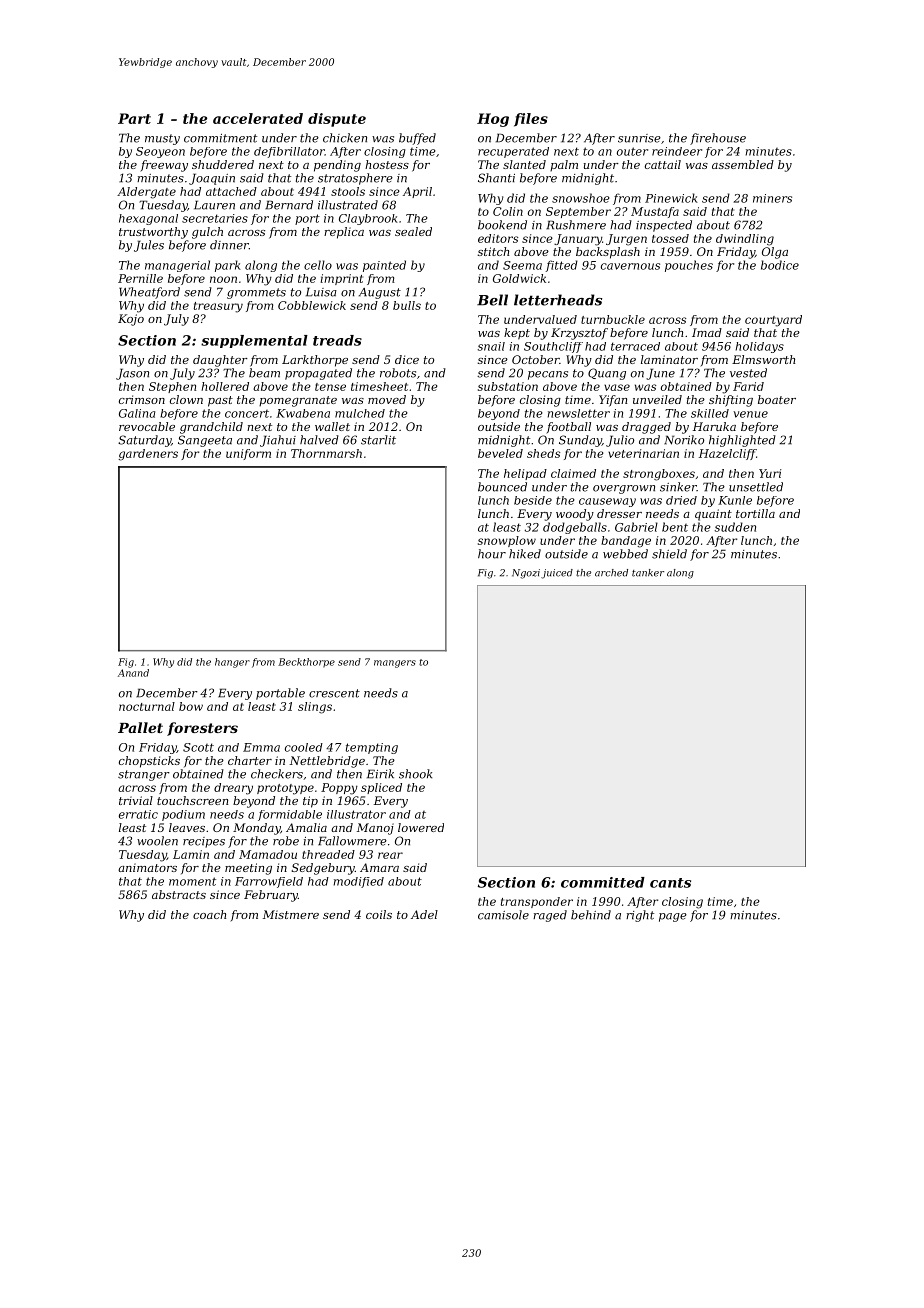  What do you see at coordinates (218, 307) in the page?
I see `treasury` at bounding box center [218, 307].
